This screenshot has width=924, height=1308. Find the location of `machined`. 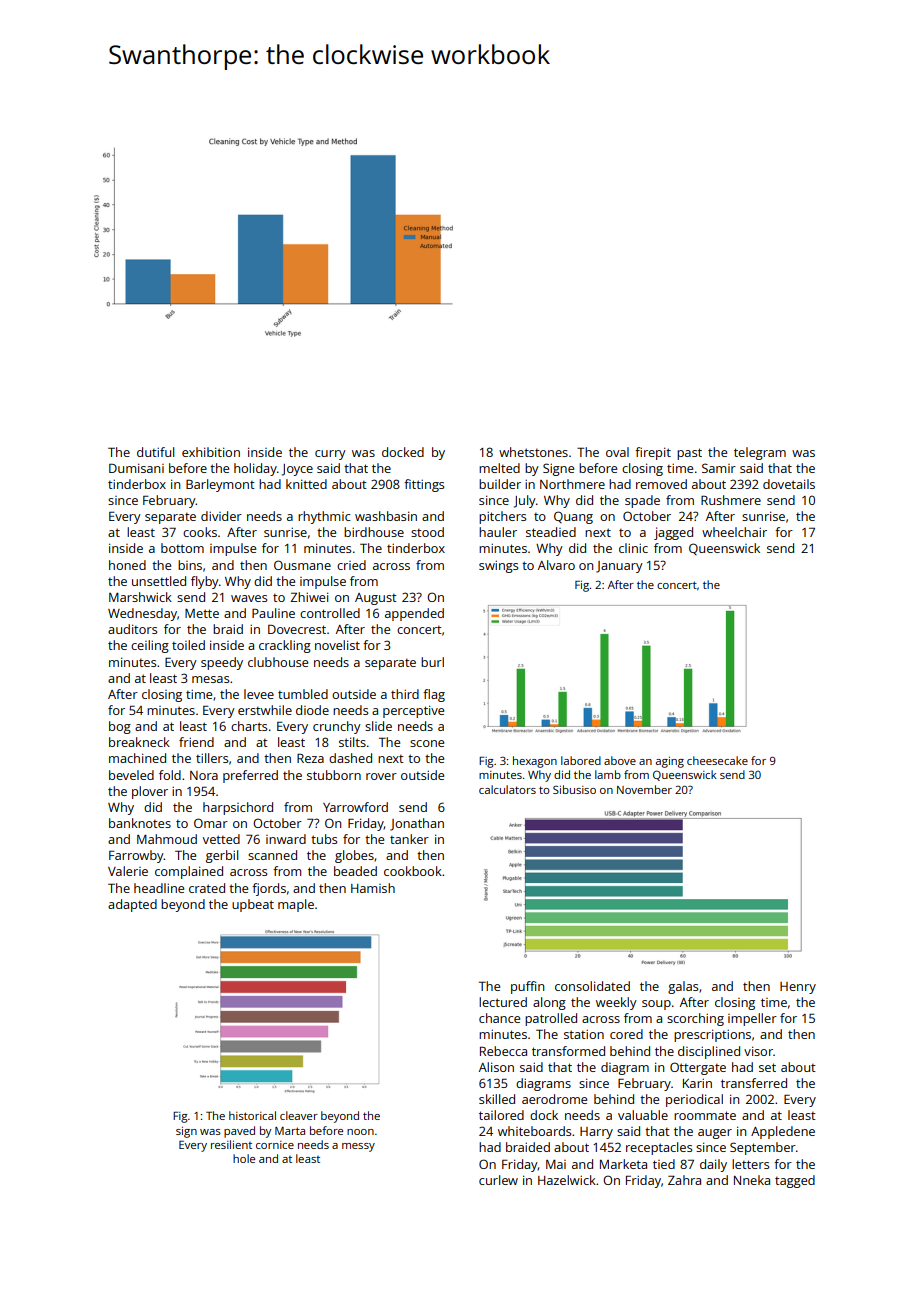

machined is located at coordinates (137, 758).
